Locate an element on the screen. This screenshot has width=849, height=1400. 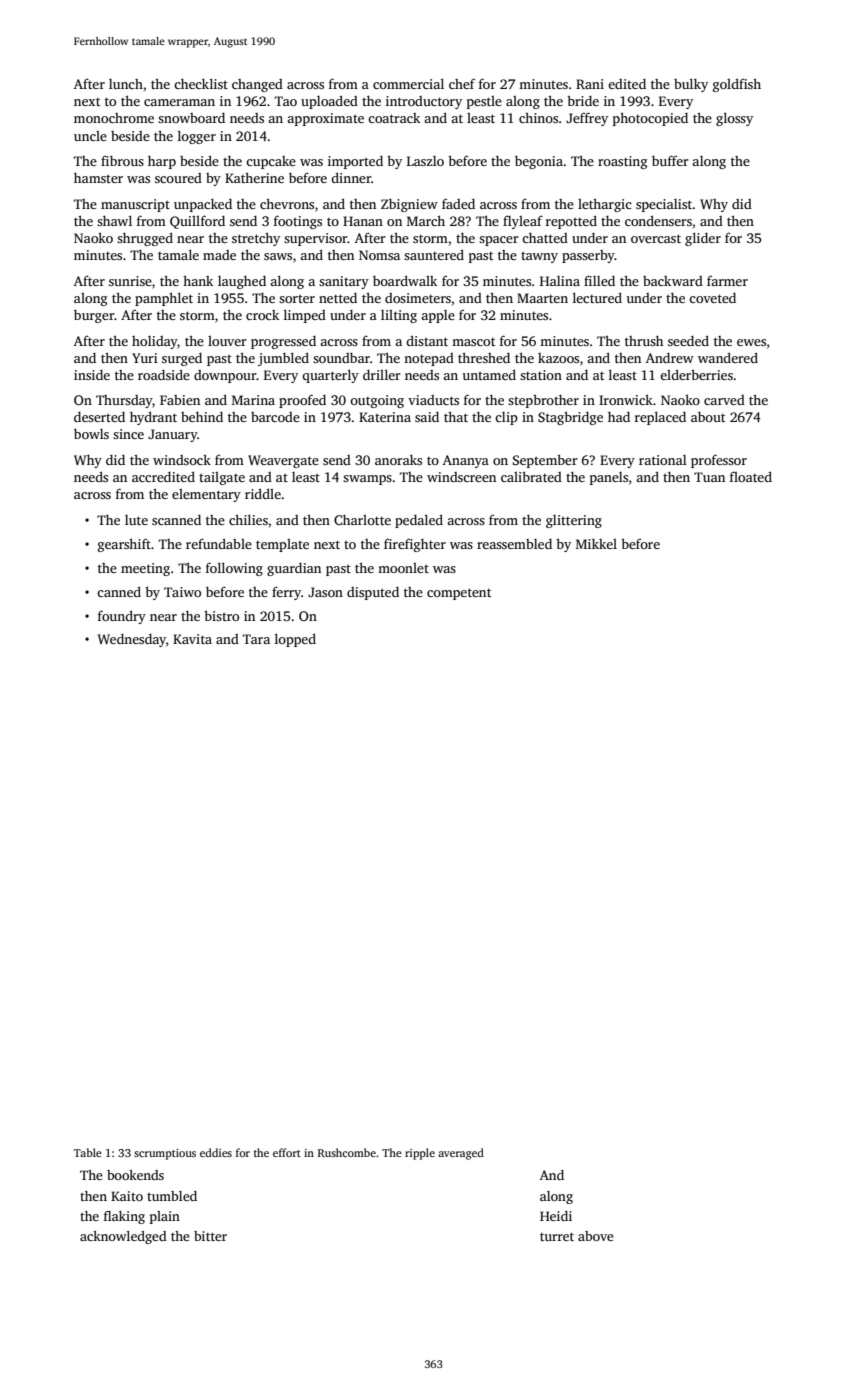
averaged is located at coordinates (461, 1154).
